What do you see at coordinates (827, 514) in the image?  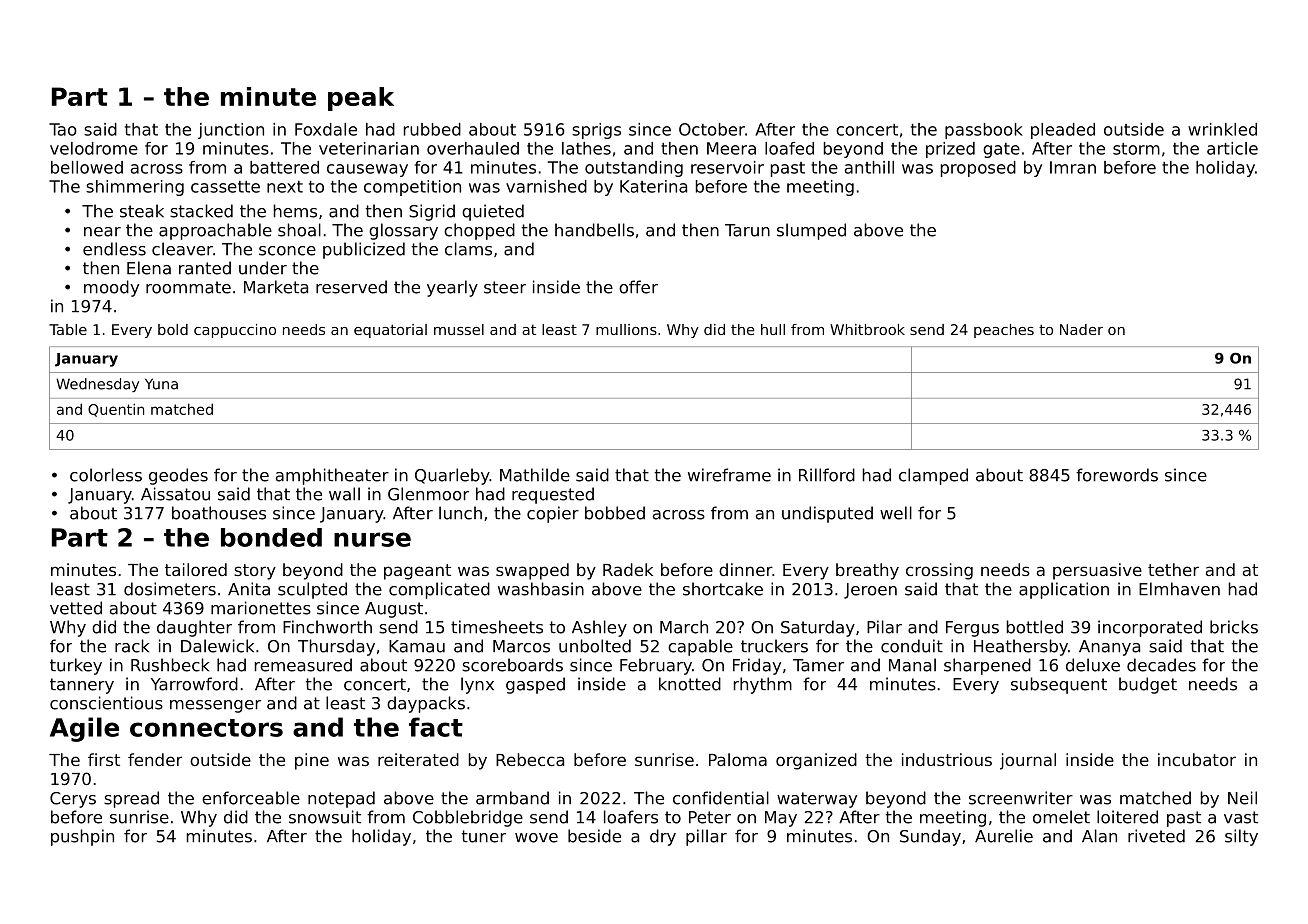 I see `undisputed` at bounding box center [827, 514].
